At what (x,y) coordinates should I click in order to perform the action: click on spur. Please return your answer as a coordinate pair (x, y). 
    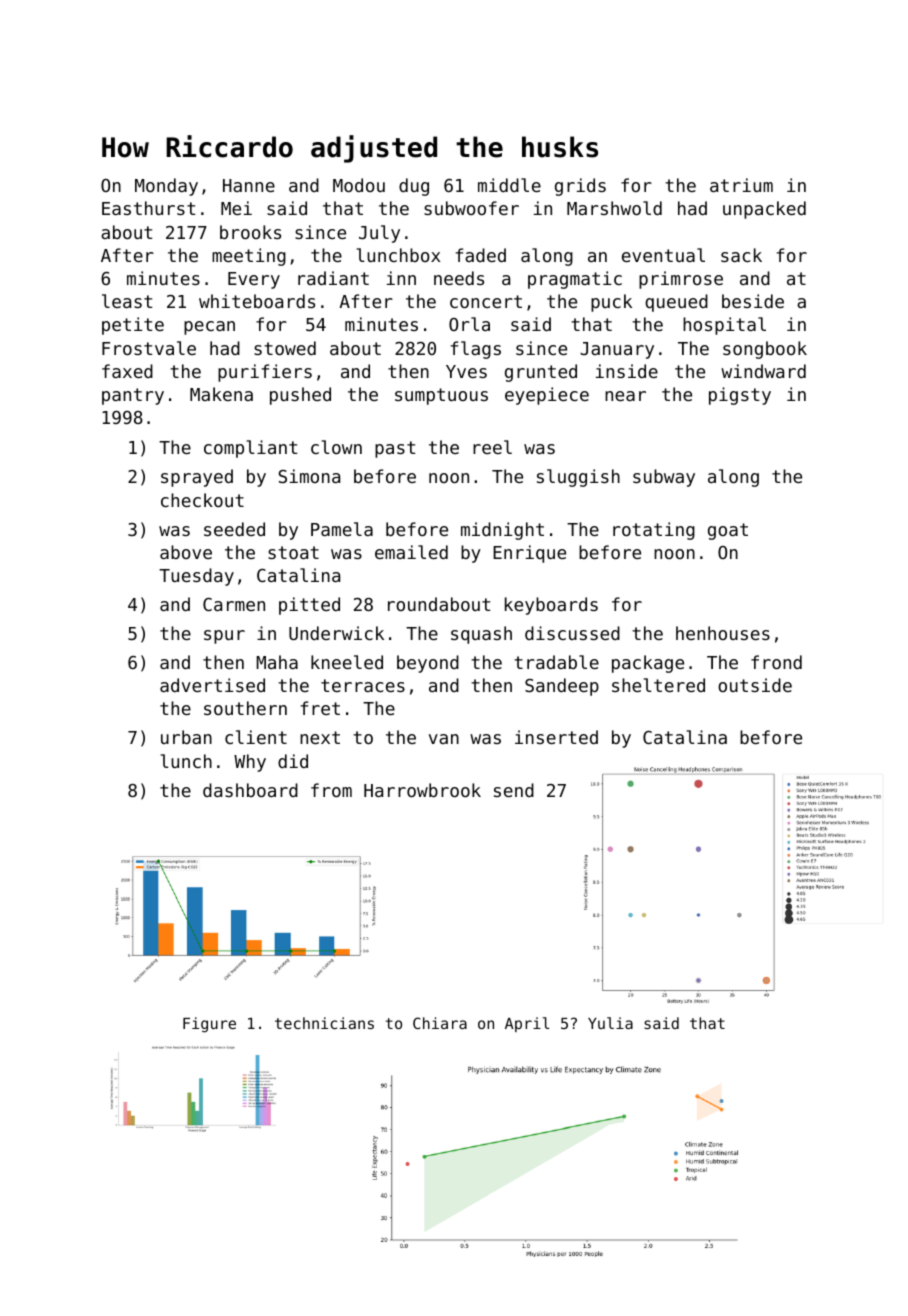
    Looking at the image, I should click on (224, 637).
